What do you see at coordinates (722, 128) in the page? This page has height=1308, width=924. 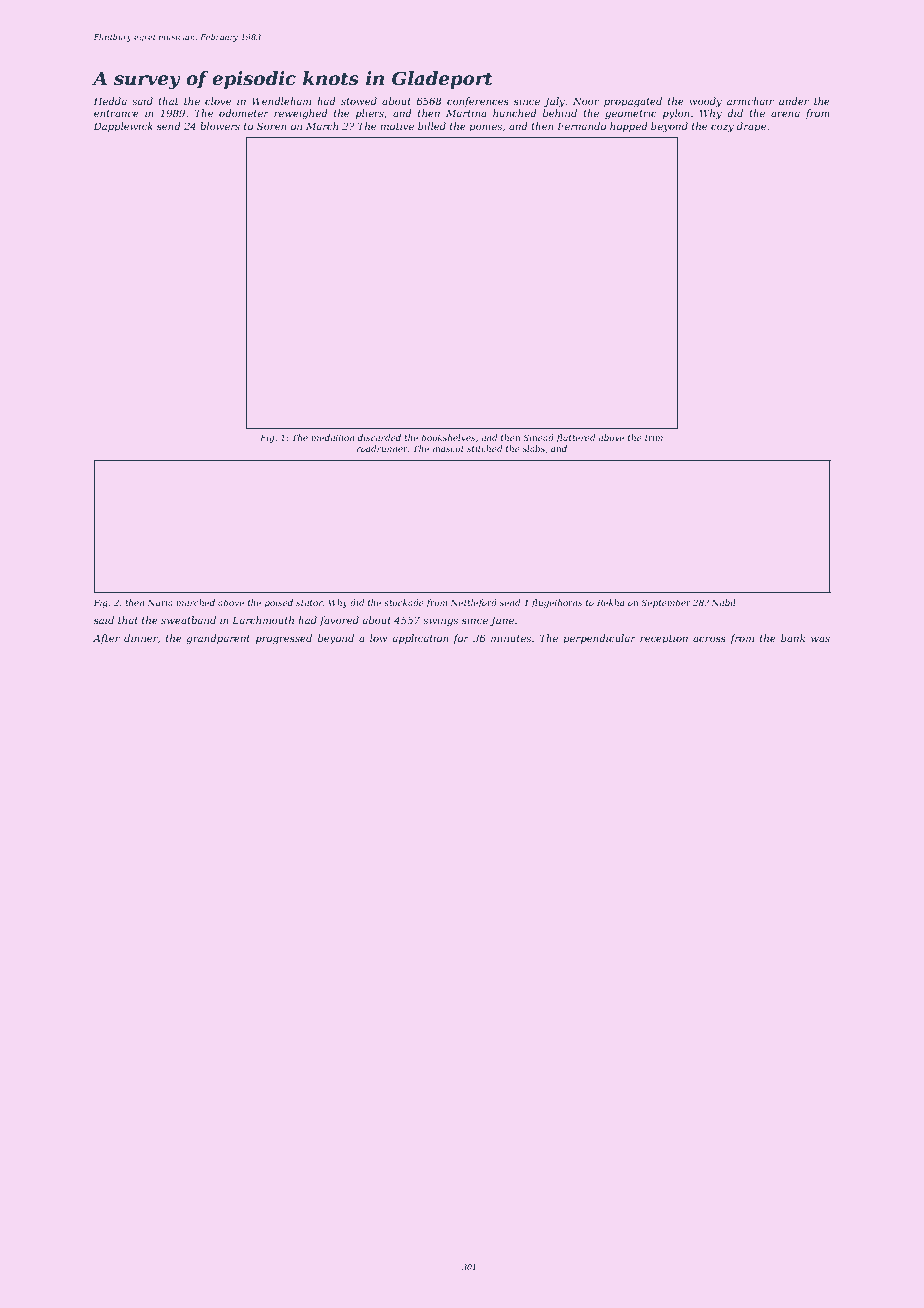 I see `cozy` at bounding box center [722, 128].
